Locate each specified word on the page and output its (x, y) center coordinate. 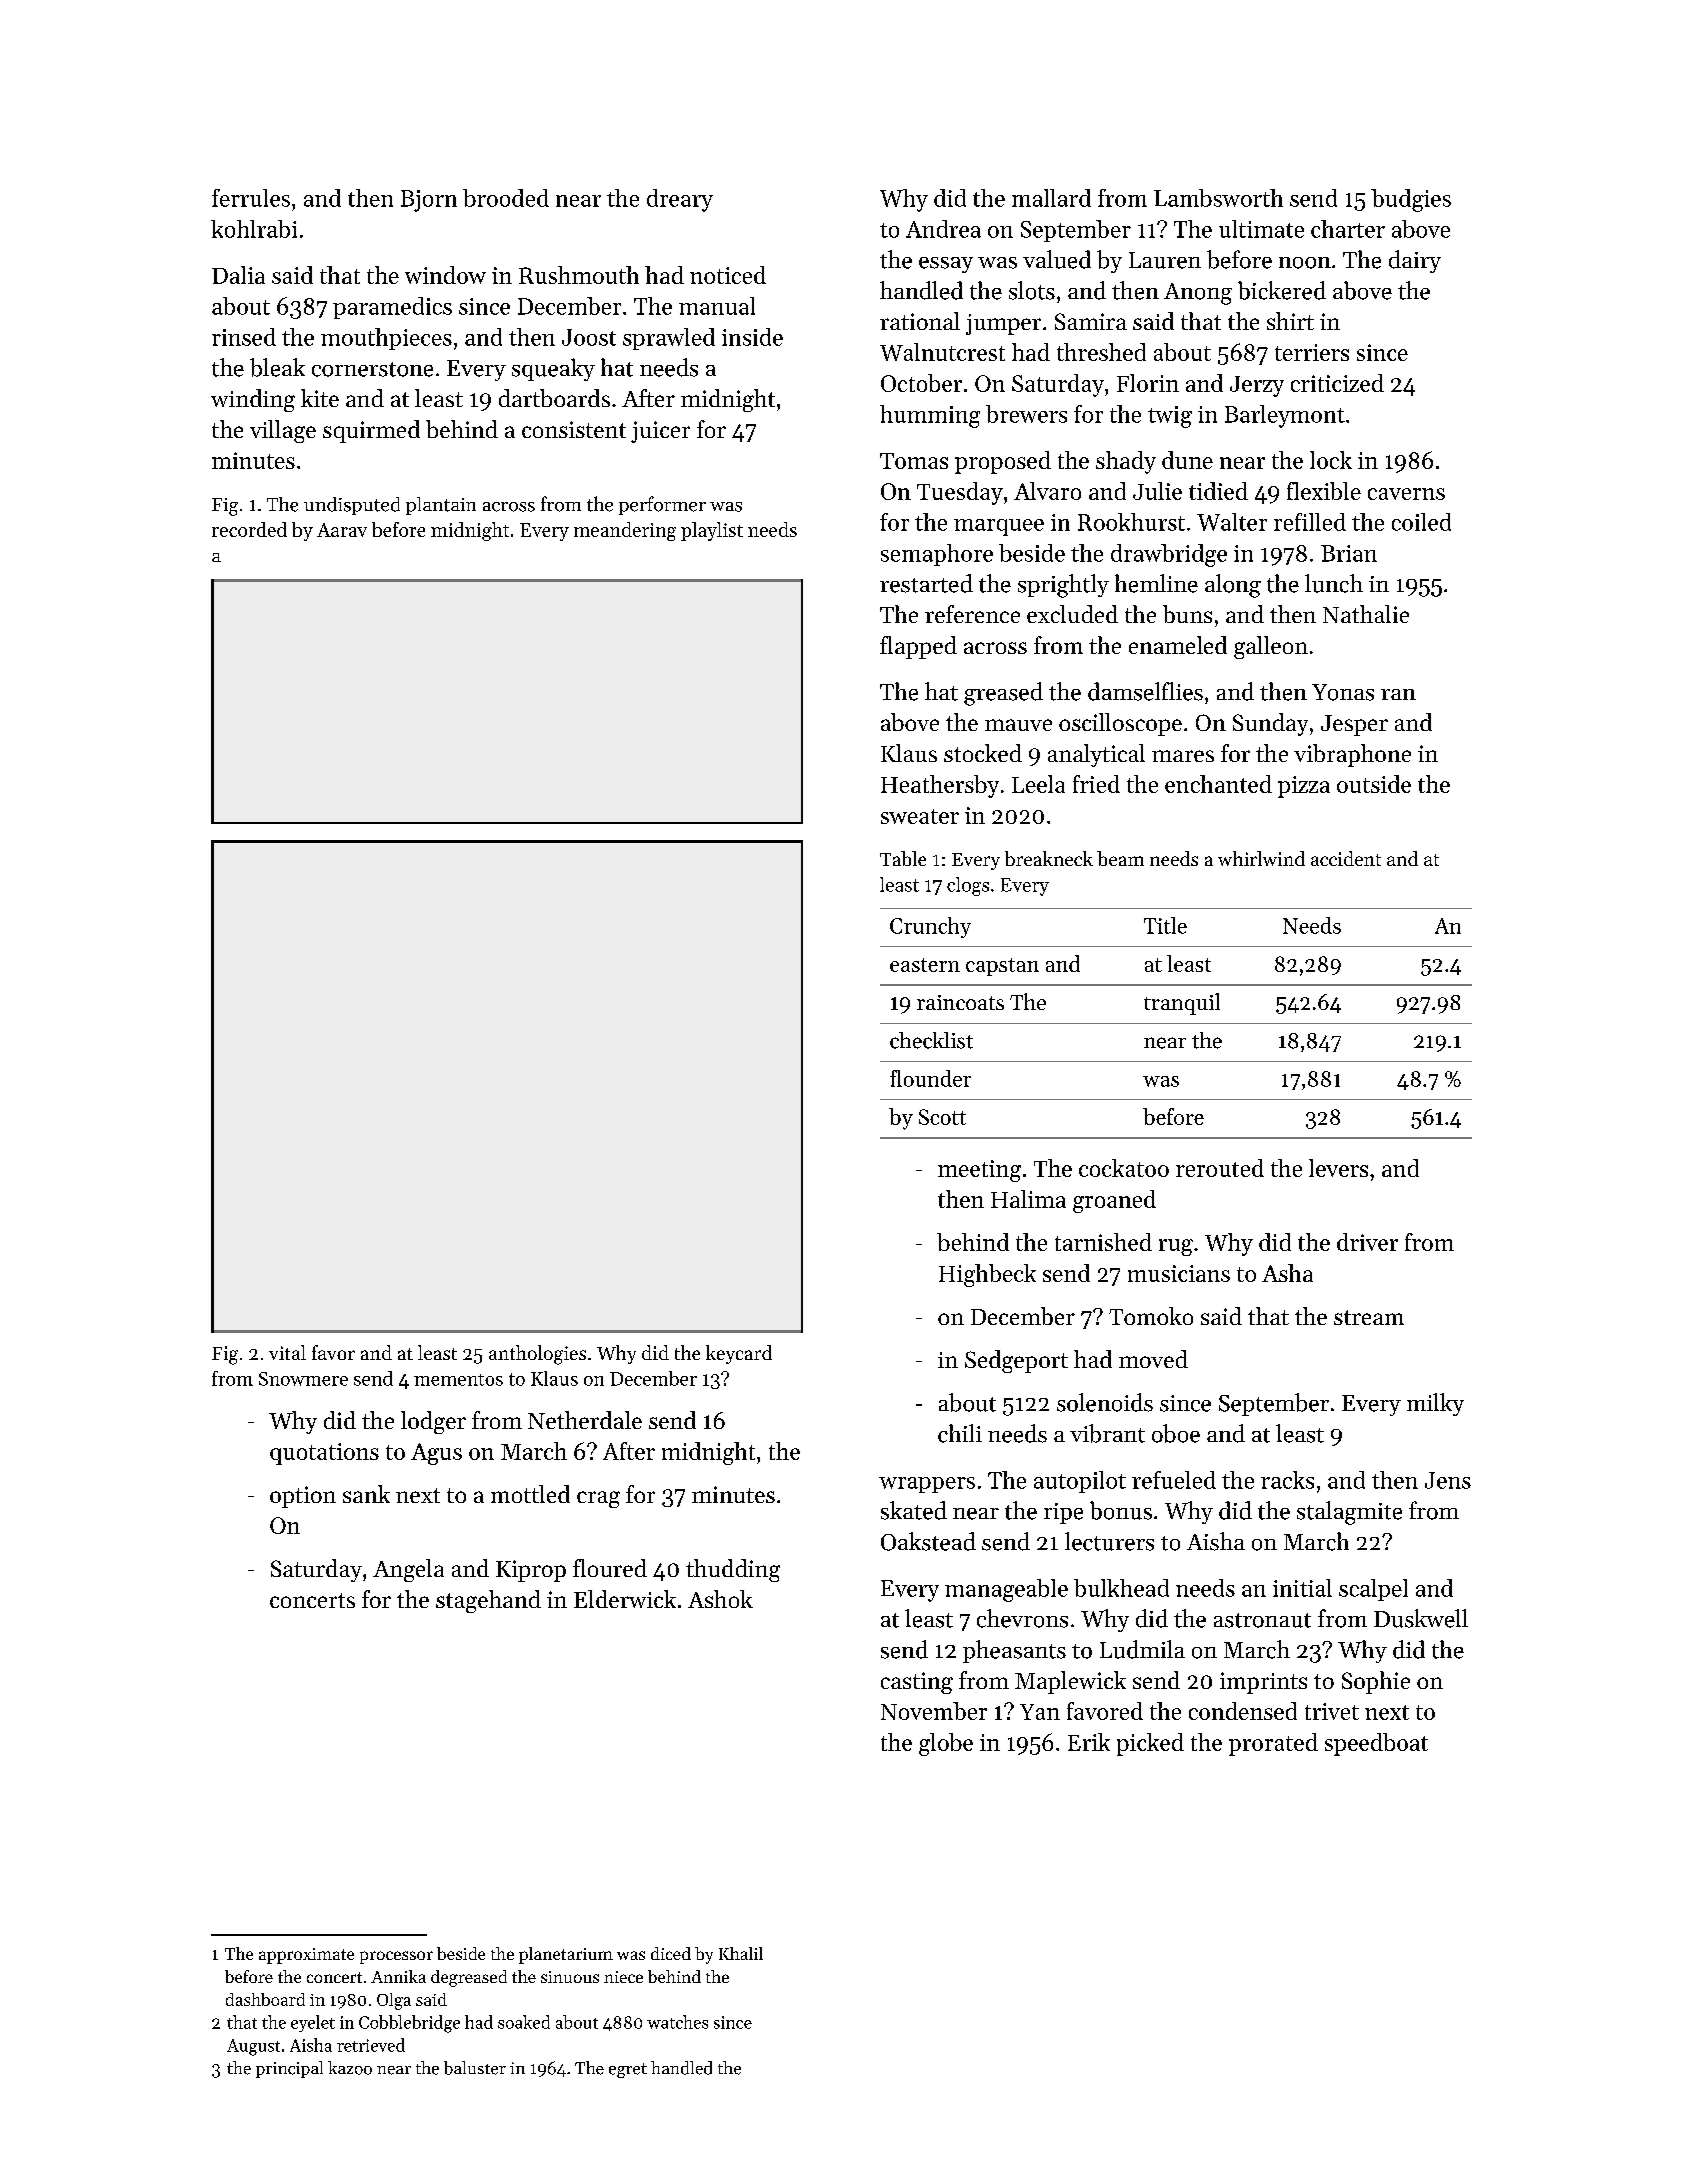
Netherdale (585, 1420)
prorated (1273, 1744)
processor (396, 1957)
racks (1287, 1480)
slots (1032, 290)
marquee (999, 527)
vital (287, 1352)
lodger (433, 1422)
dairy (1415, 261)
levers (1338, 1168)
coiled (1421, 522)
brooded (506, 198)
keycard (739, 1354)
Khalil (741, 1953)
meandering (625, 531)
